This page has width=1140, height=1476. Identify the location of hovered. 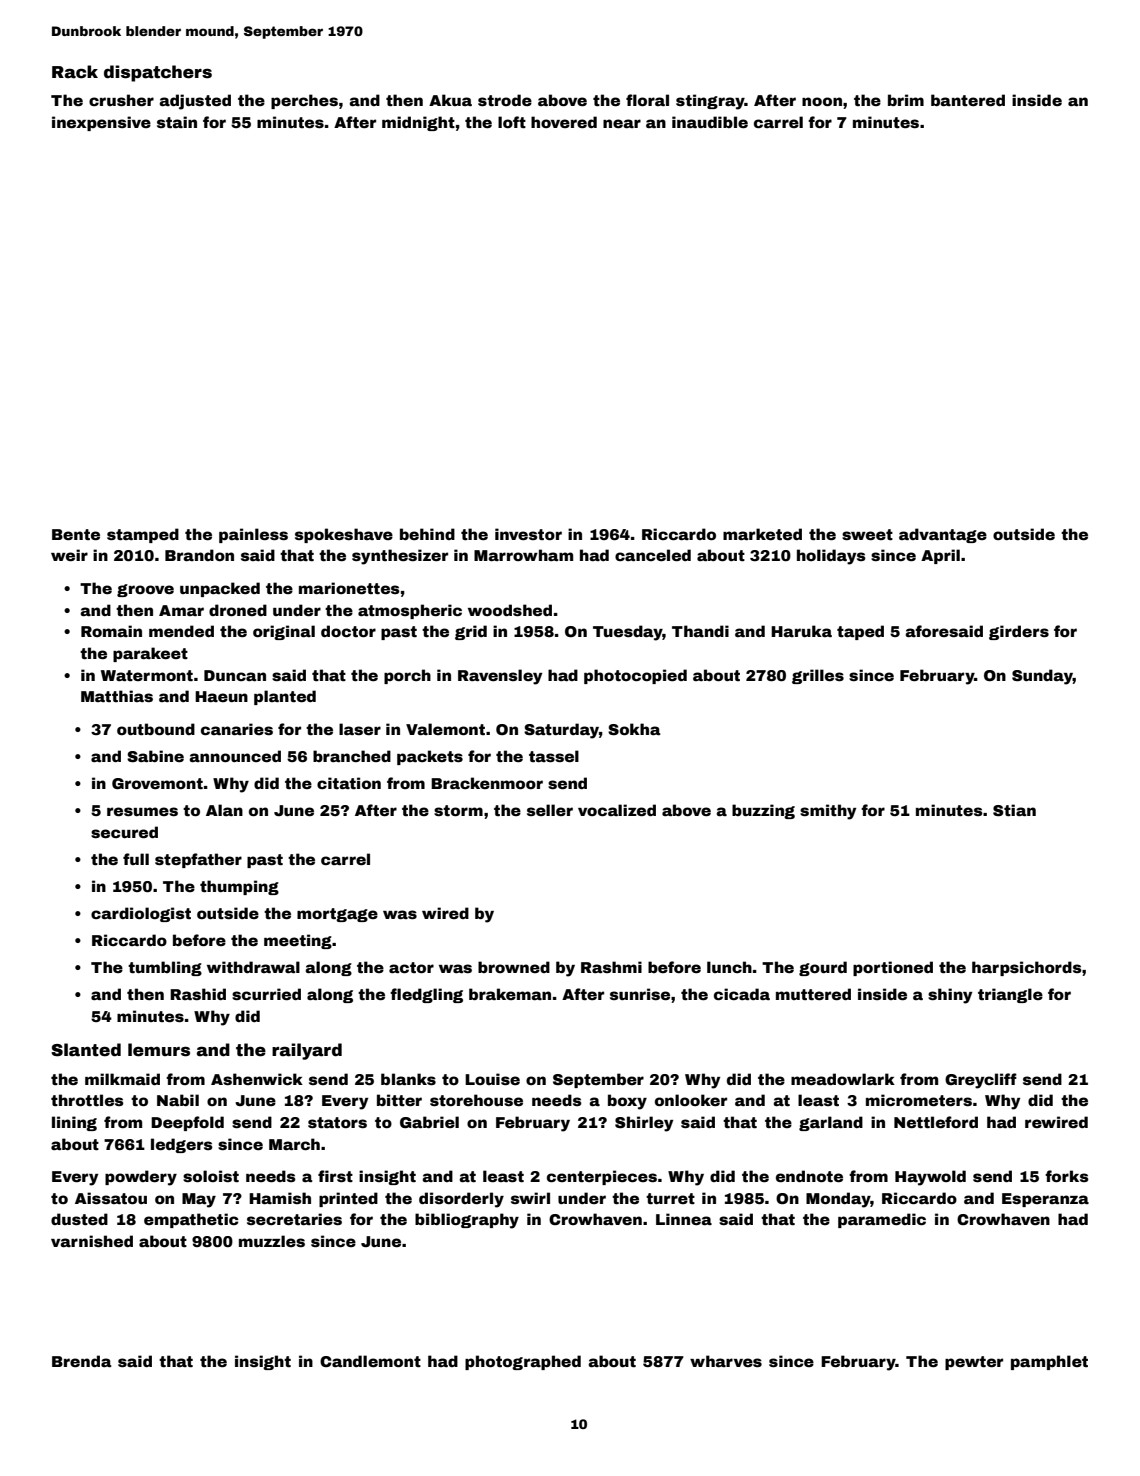
(564, 122).
